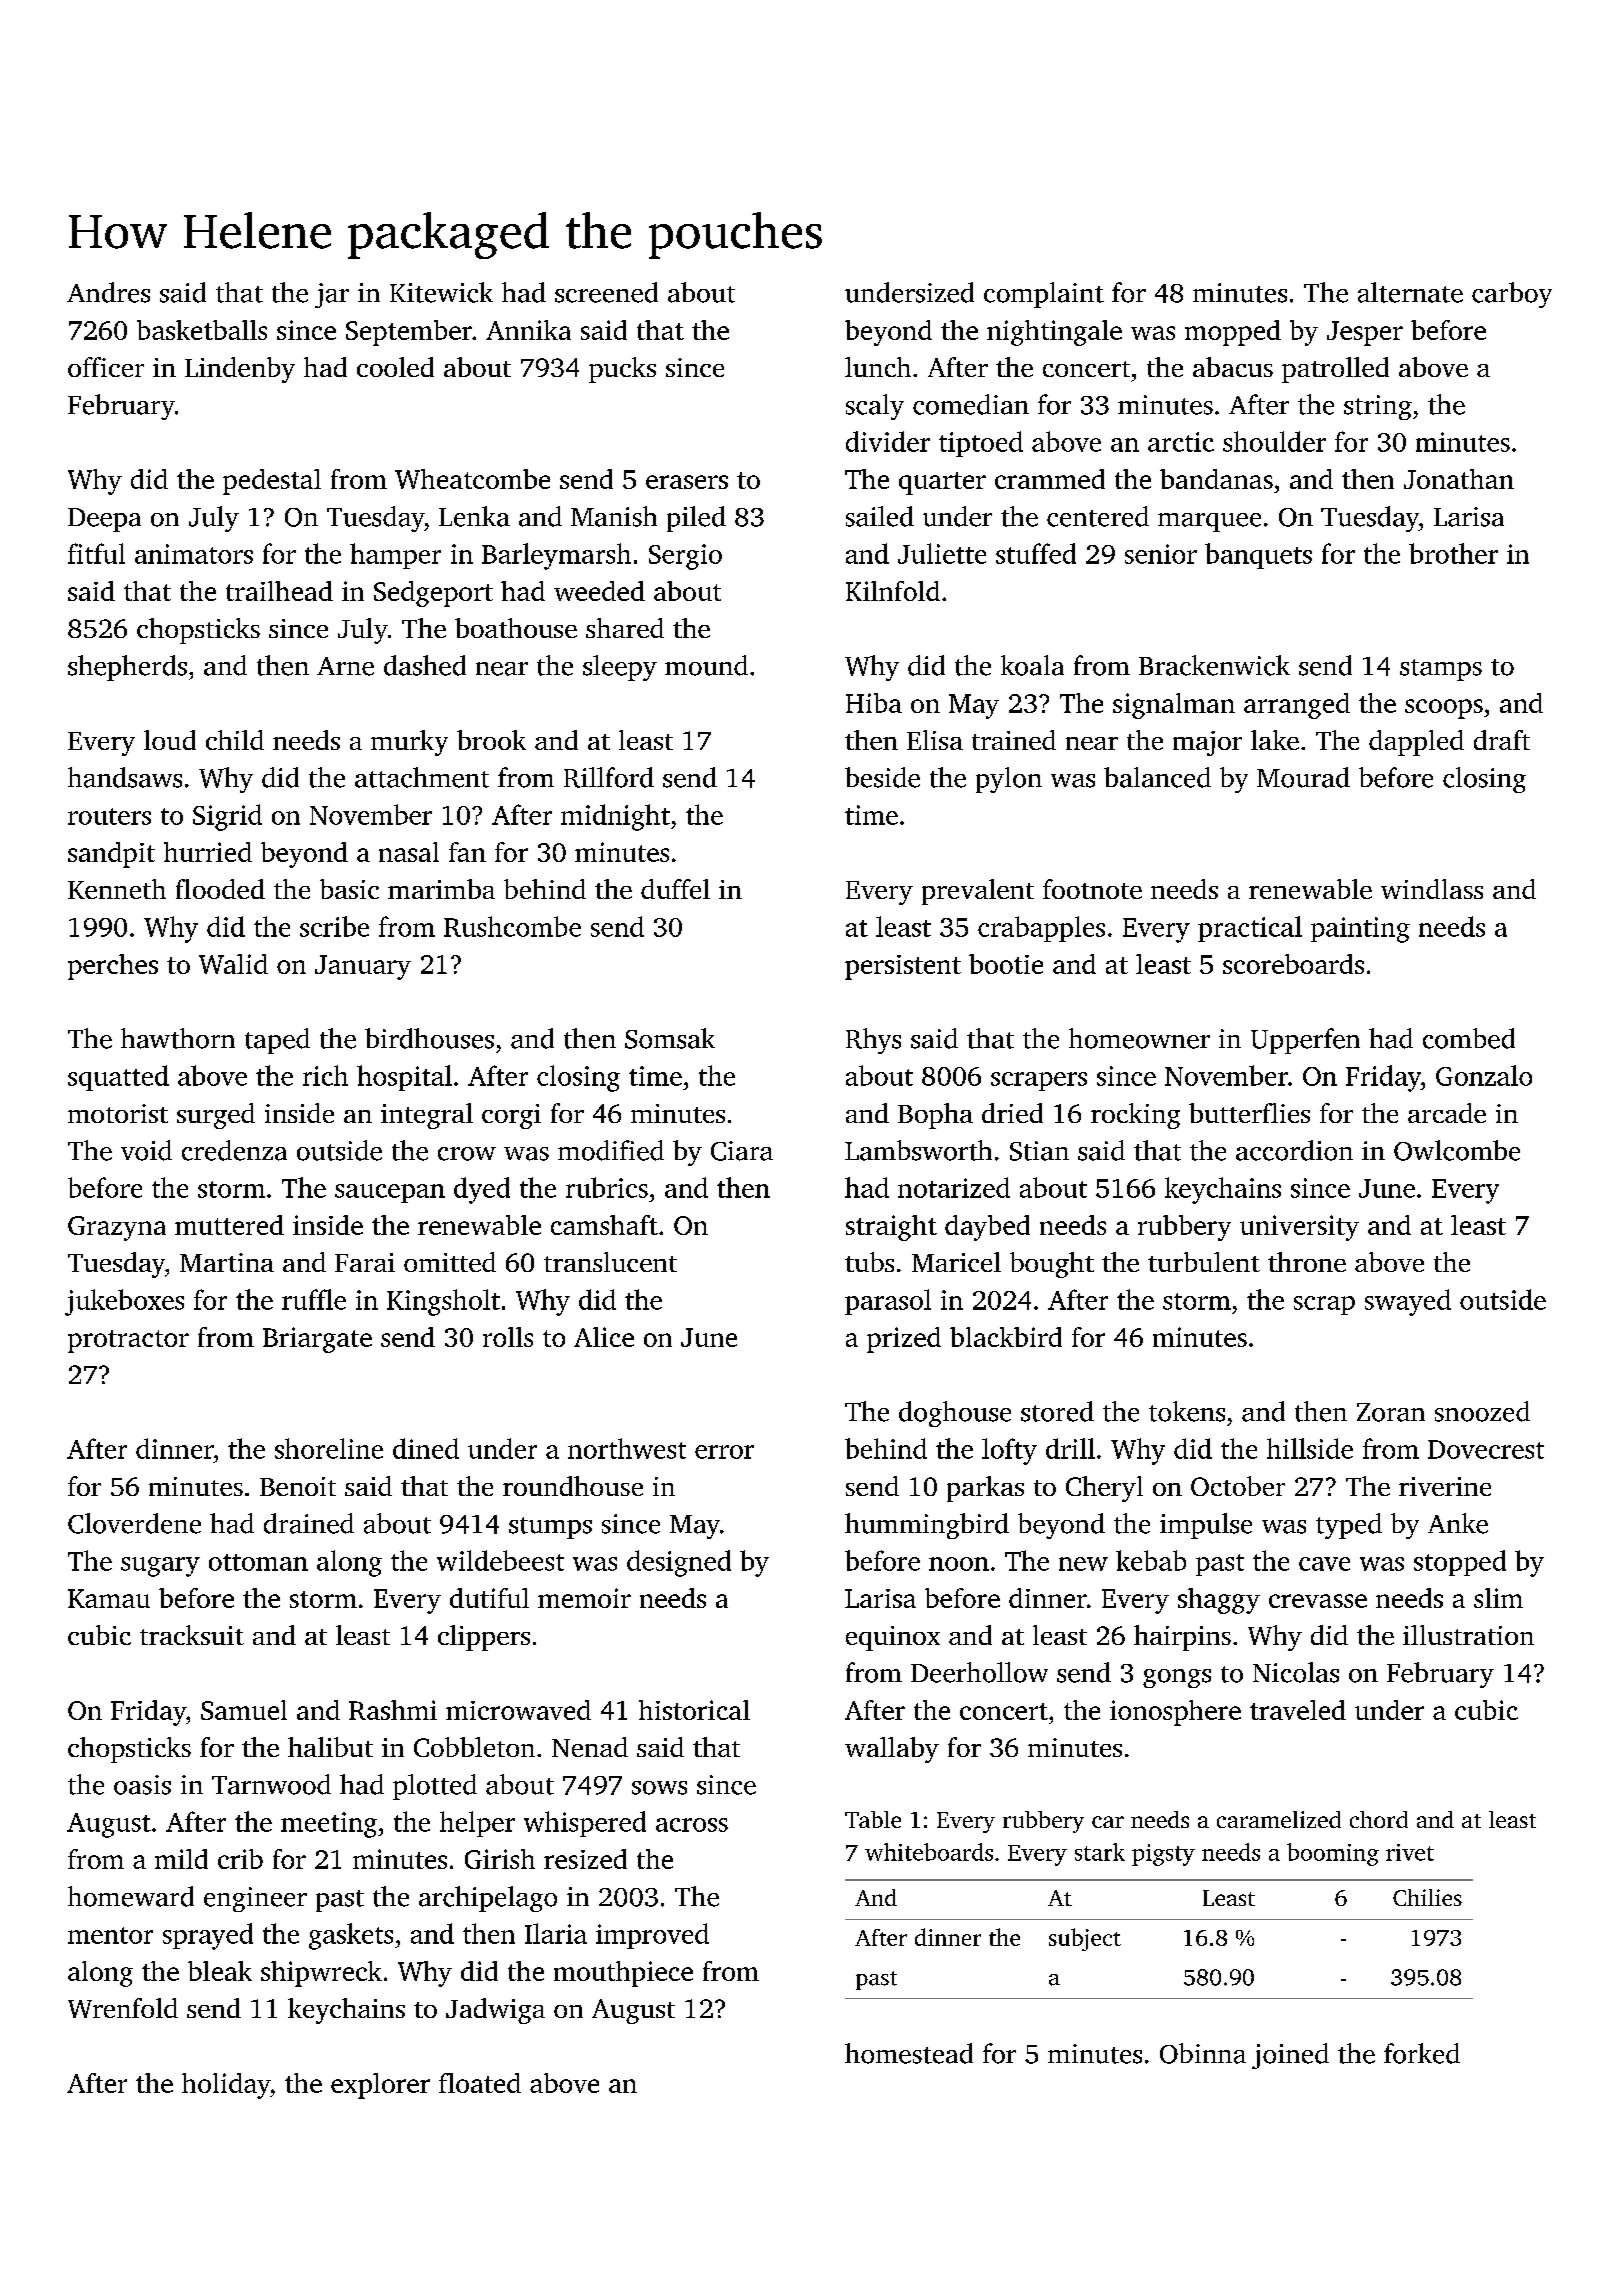  Describe the element at coordinates (1044, 295) in the screenshot. I see `complaint` at that location.
